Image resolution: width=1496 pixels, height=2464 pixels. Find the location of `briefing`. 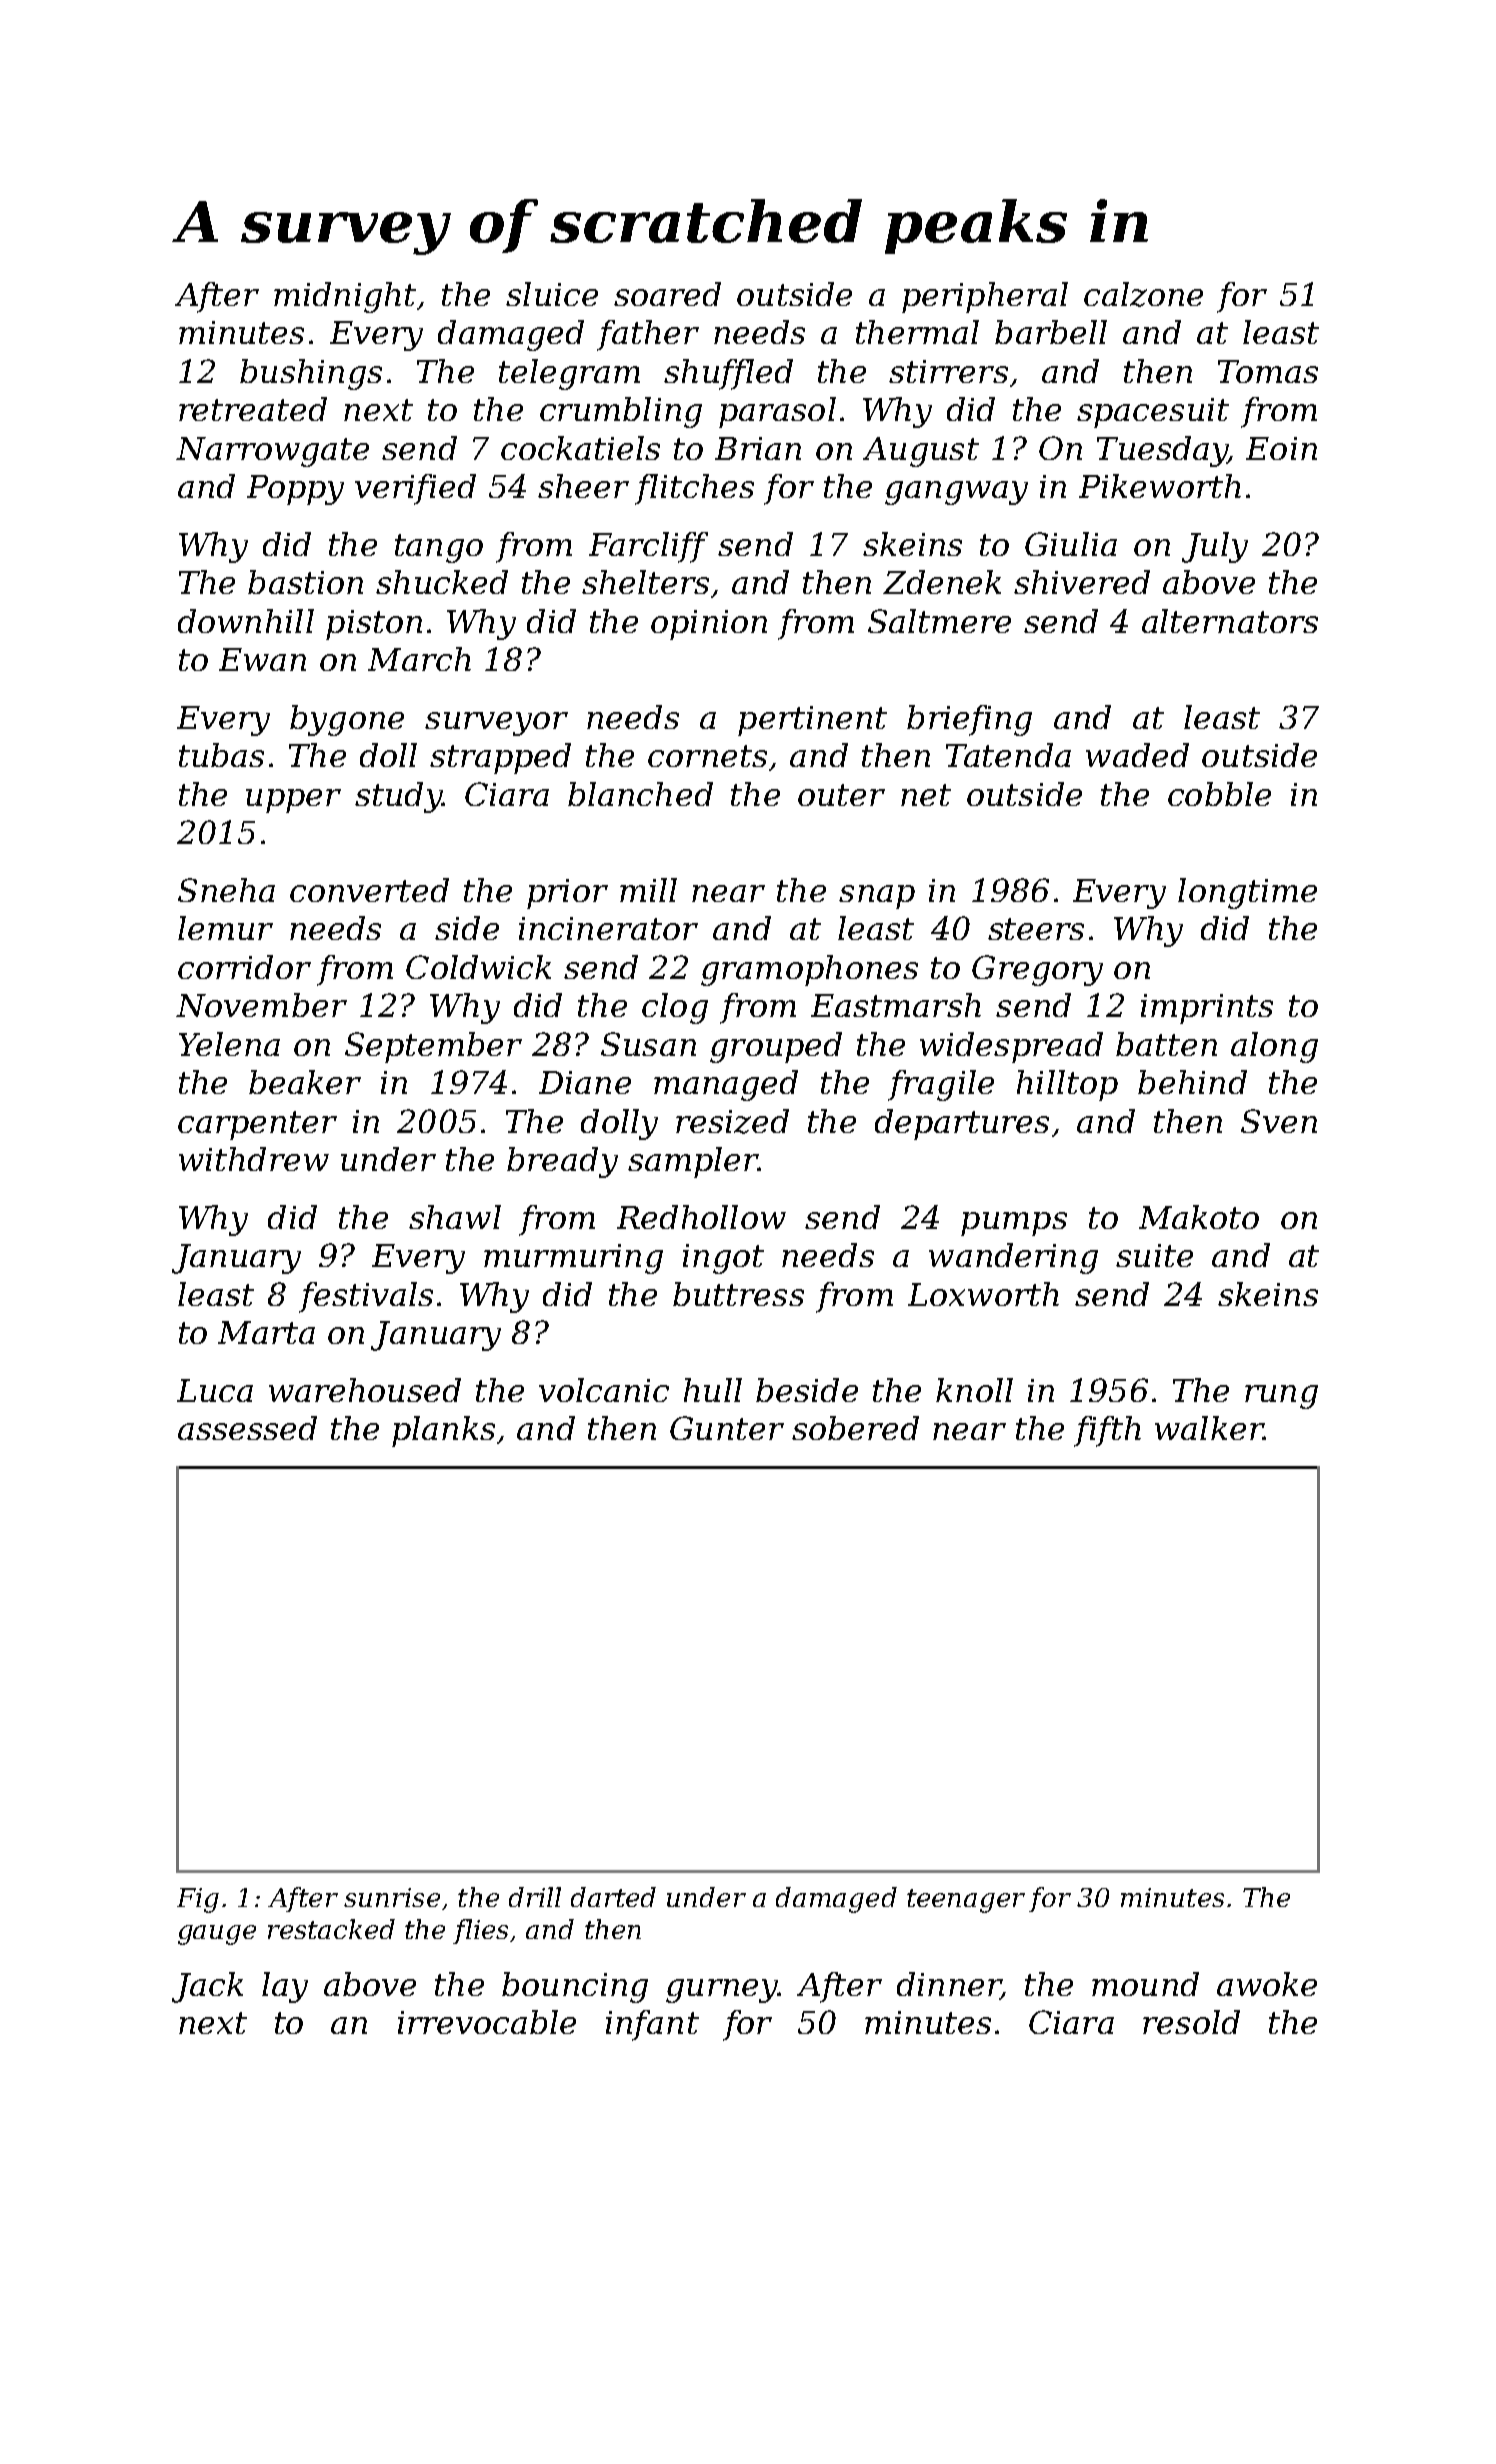

briefing is located at coordinates (969, 720).
